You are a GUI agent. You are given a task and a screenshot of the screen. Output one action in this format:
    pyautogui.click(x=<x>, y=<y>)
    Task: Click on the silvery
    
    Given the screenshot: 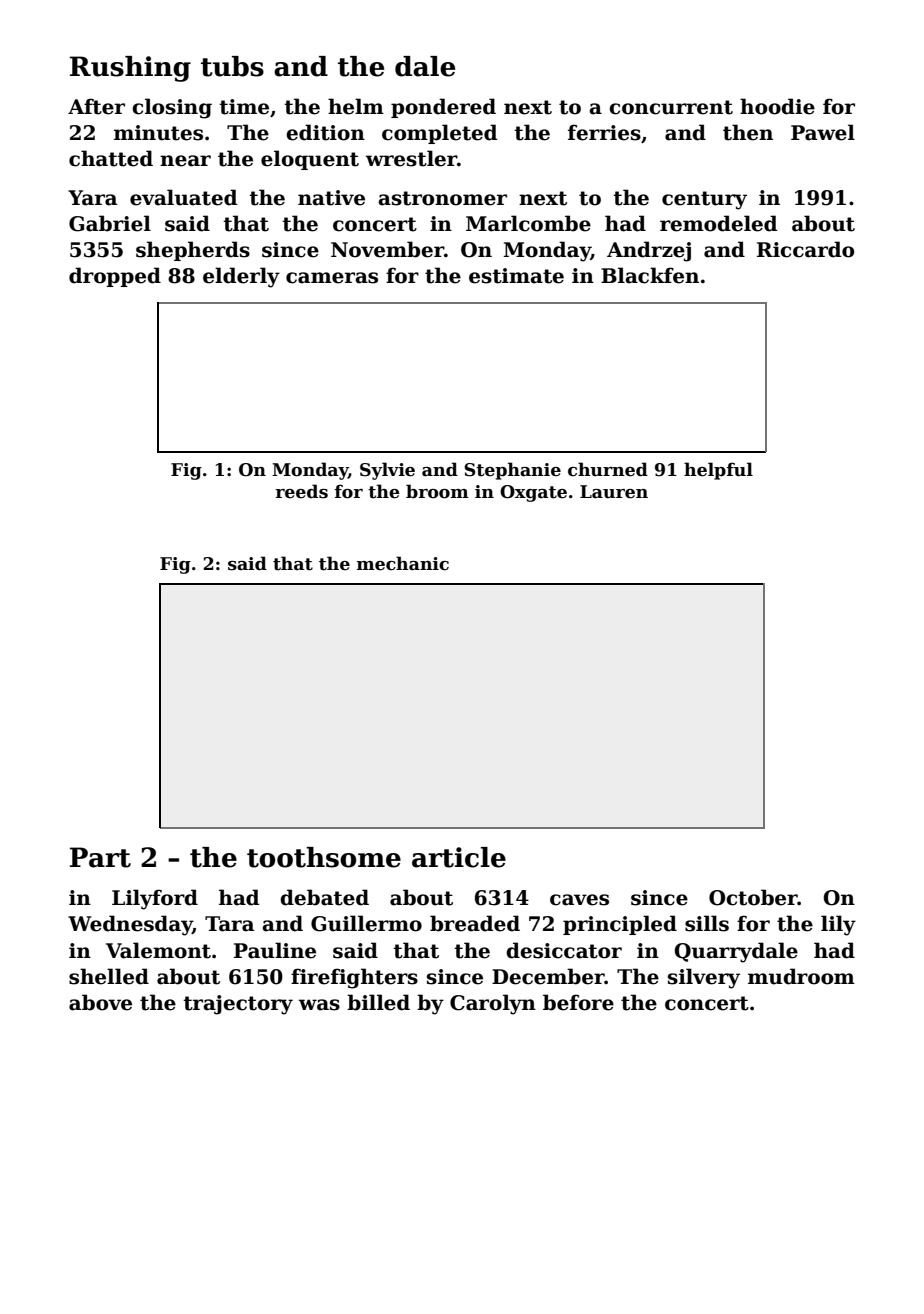 What is the action you would take?
    pyautogui.click(x=704, y=978)
